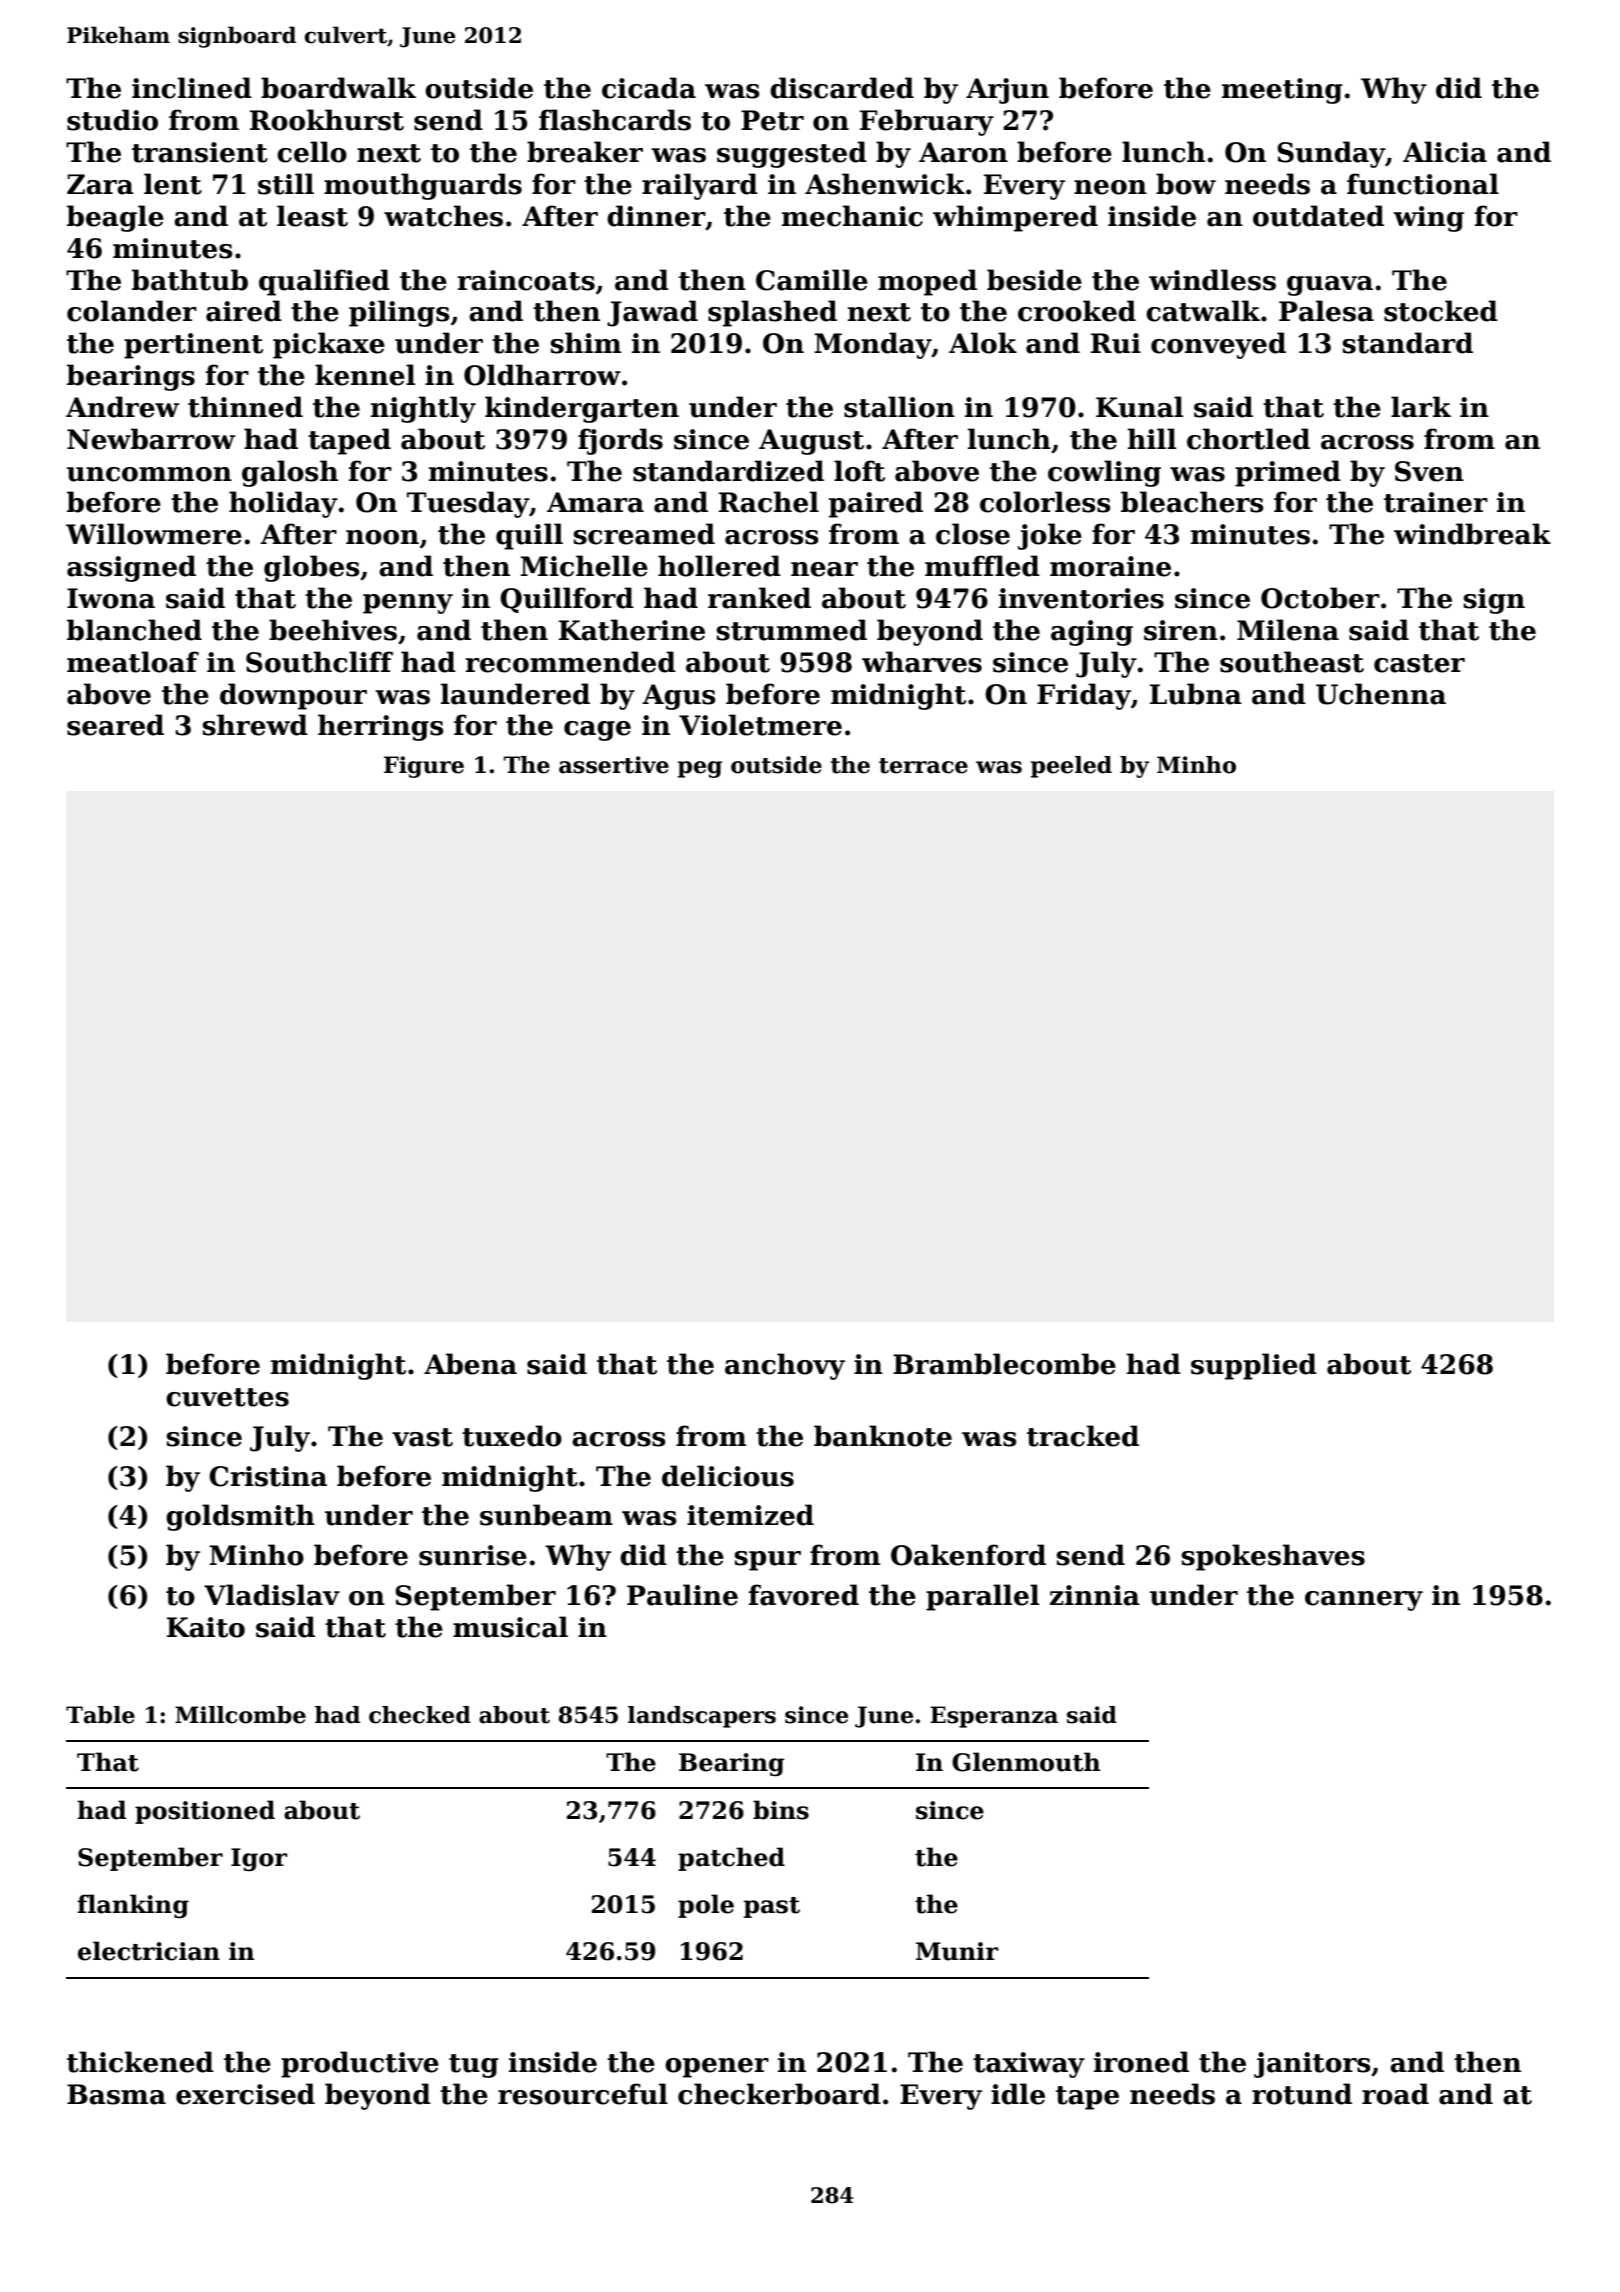  What do you see at coordinates (1254, 1366) in the screenshot?
I see `supplied` at bounding box center [1254, 1366].
